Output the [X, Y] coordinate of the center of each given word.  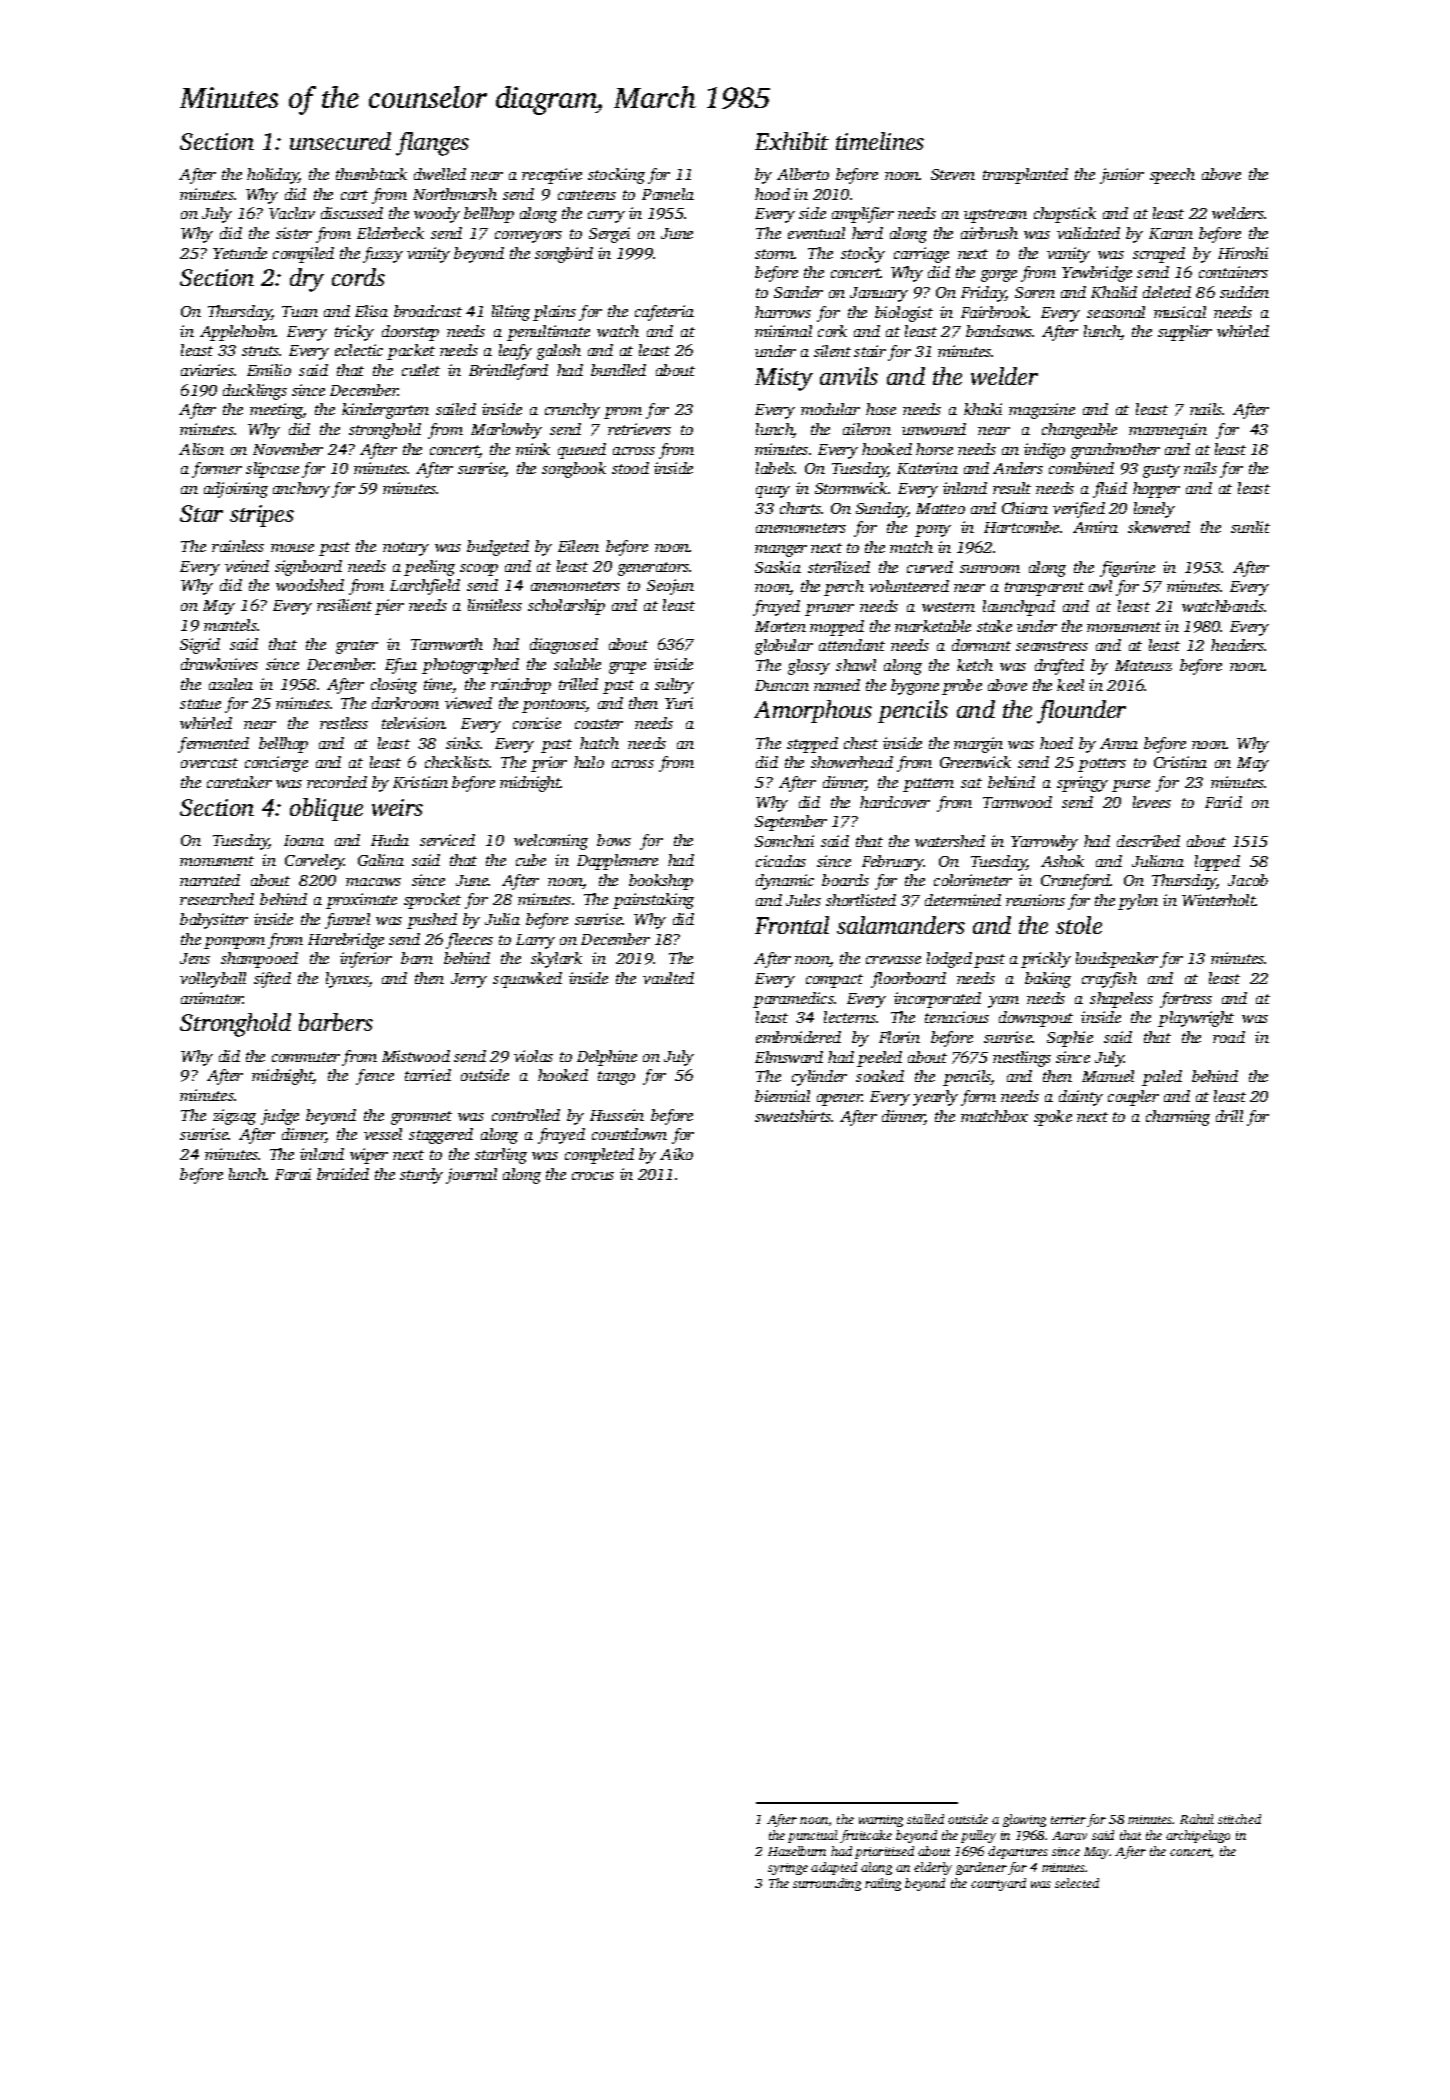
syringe [788, 1869]
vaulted [668, 978]
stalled [925, 1819]
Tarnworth [447, 644]
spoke [1053, 1118]
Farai [293, 1174]
